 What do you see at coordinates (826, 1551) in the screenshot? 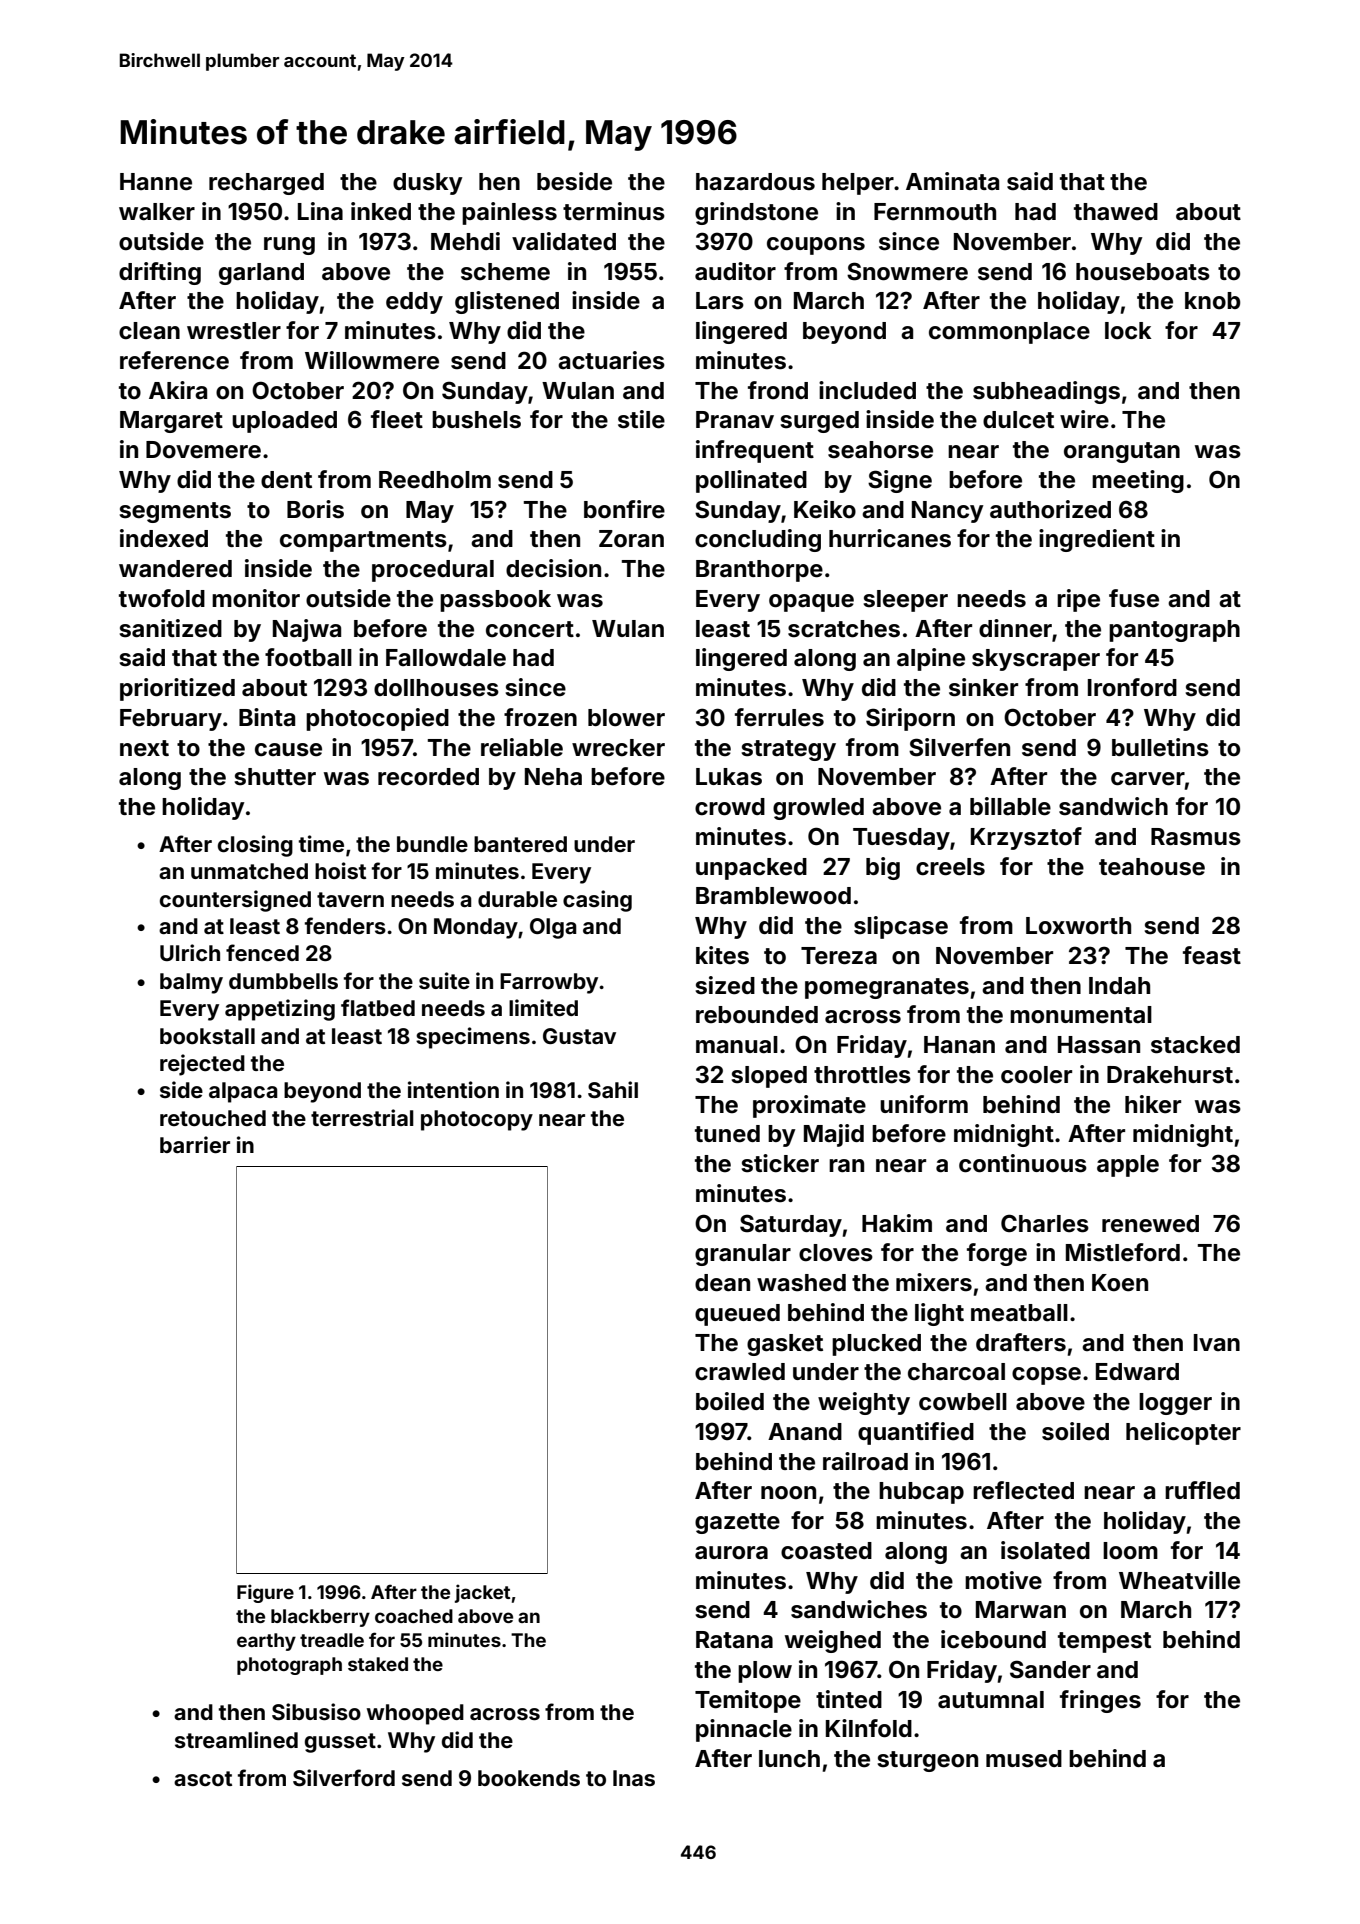
I see `coasted` at bounding box center [826, 1551].
